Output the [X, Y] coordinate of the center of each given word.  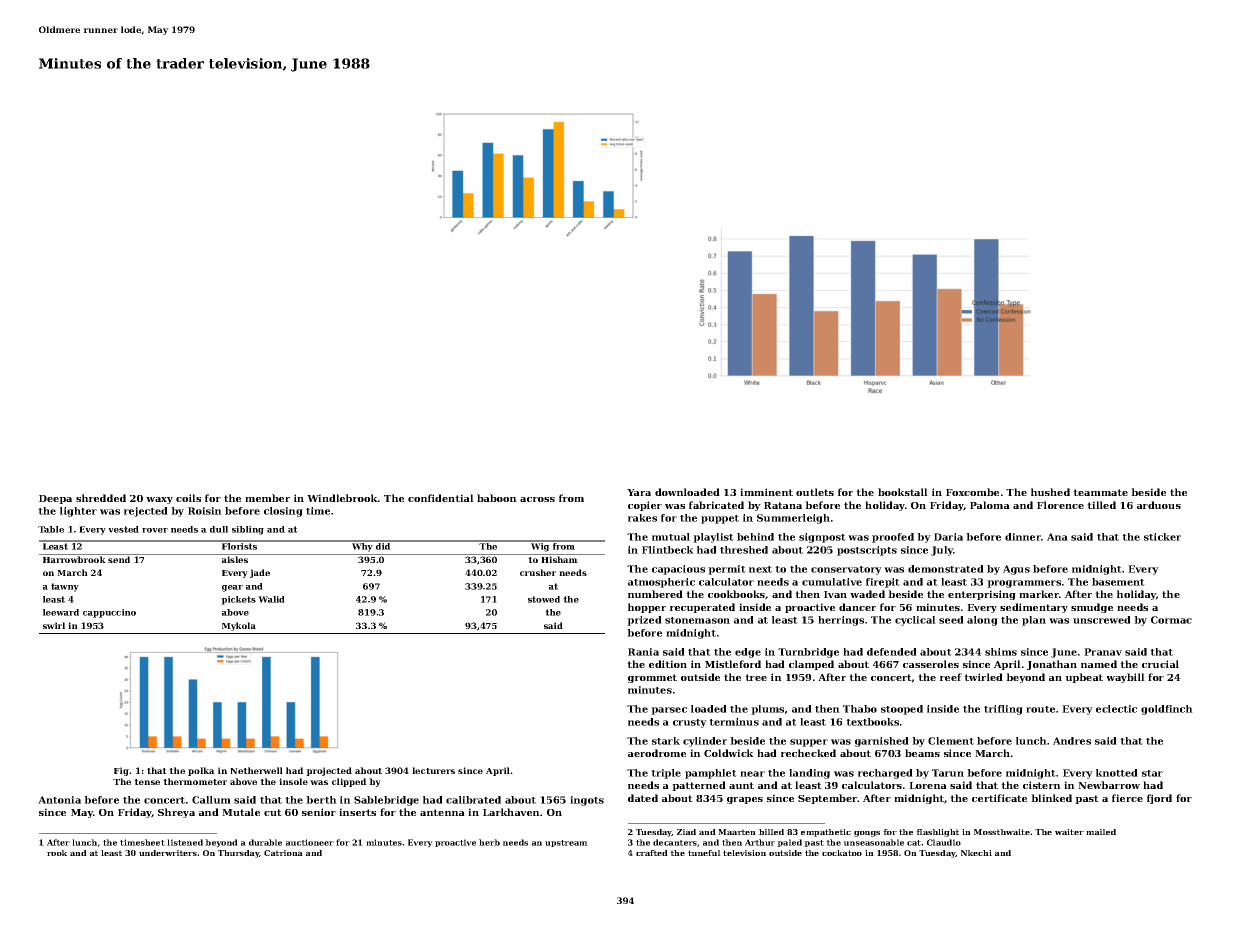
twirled [983, 677]
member [267, 498]
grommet [652, 678]
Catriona [283, 853]
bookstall [903, 492]
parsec [669, 711]
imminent [766, 492]
